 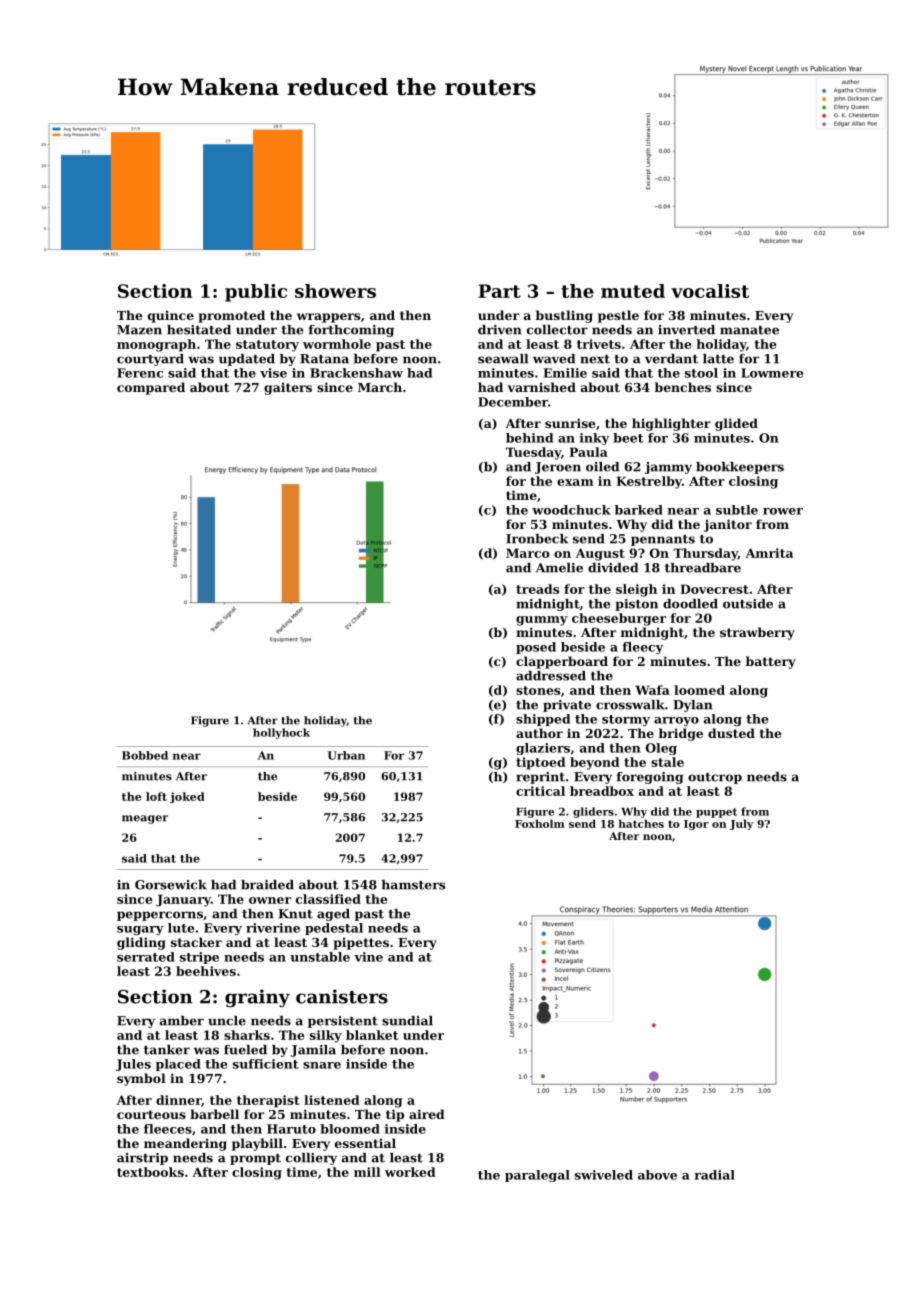 What do you see at coordinates (171, 316) in the screenshot?
I see `quince` at bounding box center [171, 316].
